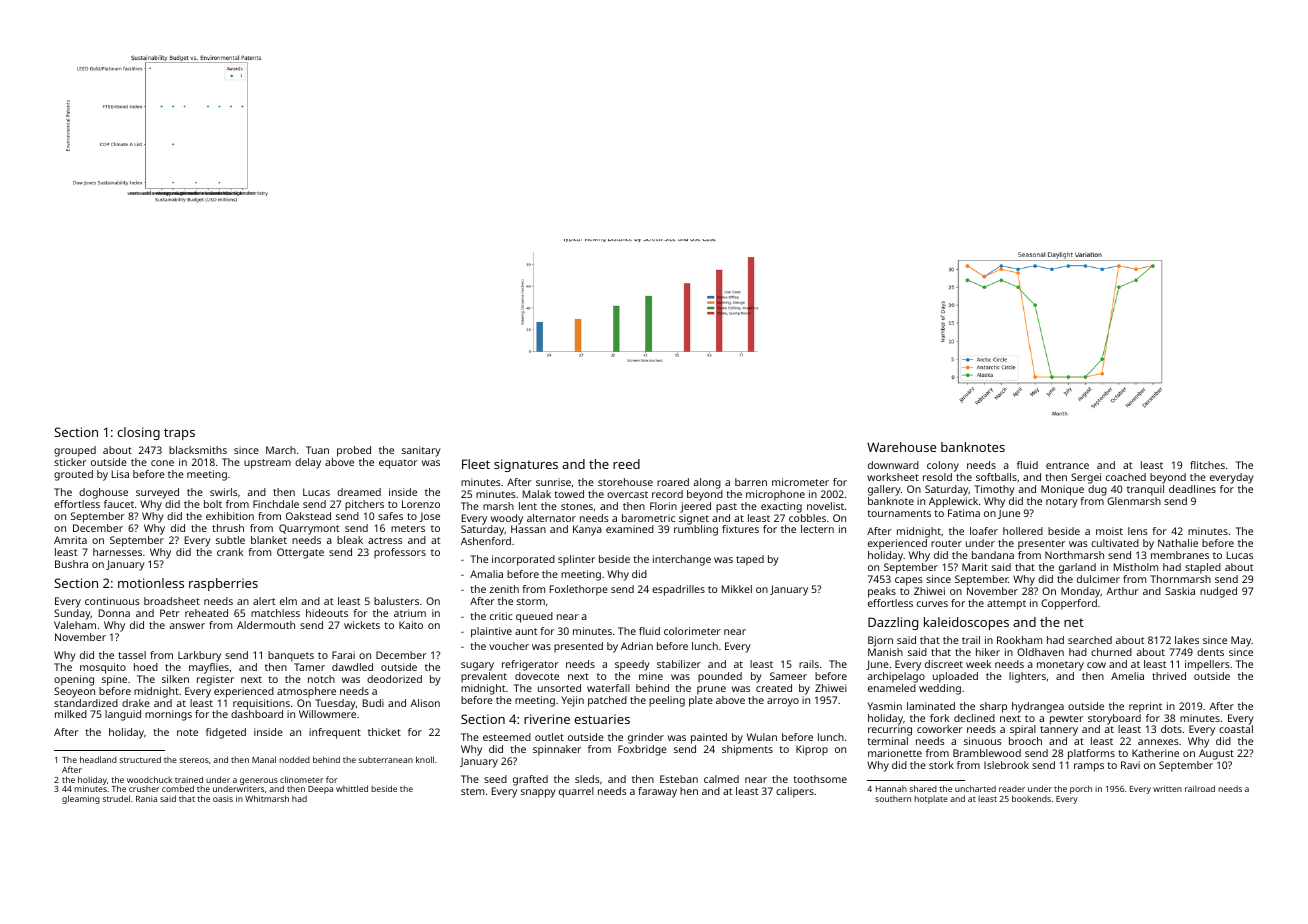 The image size is (1308, 924). What do you see at coordinates (1069, 604) in the screenshot?
I see `Copperford` at bounding box center [1069, 604].
